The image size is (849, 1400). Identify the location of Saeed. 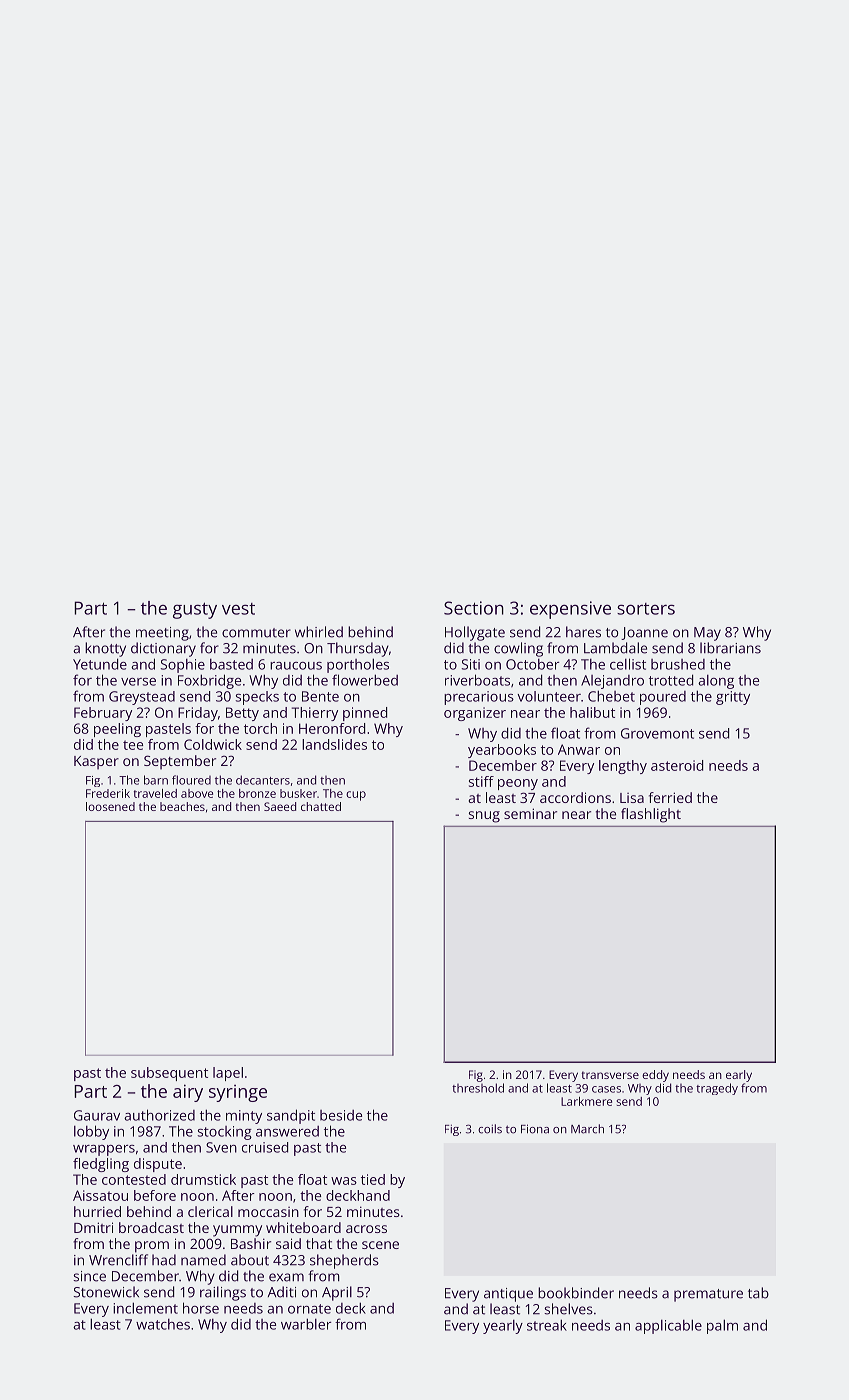
(280, 806).
